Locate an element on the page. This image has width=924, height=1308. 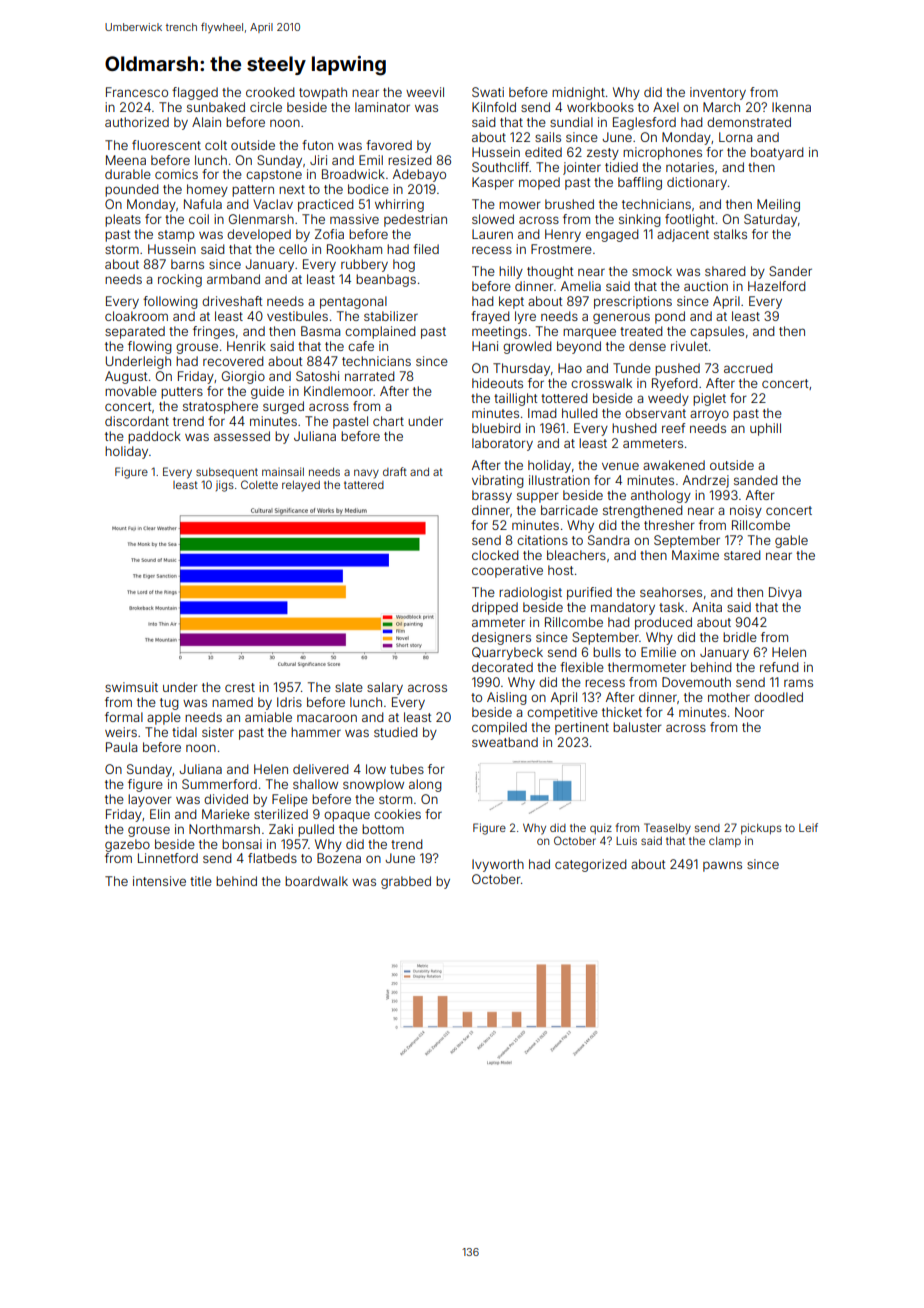
flagged is located at coordinates (195, 93).
